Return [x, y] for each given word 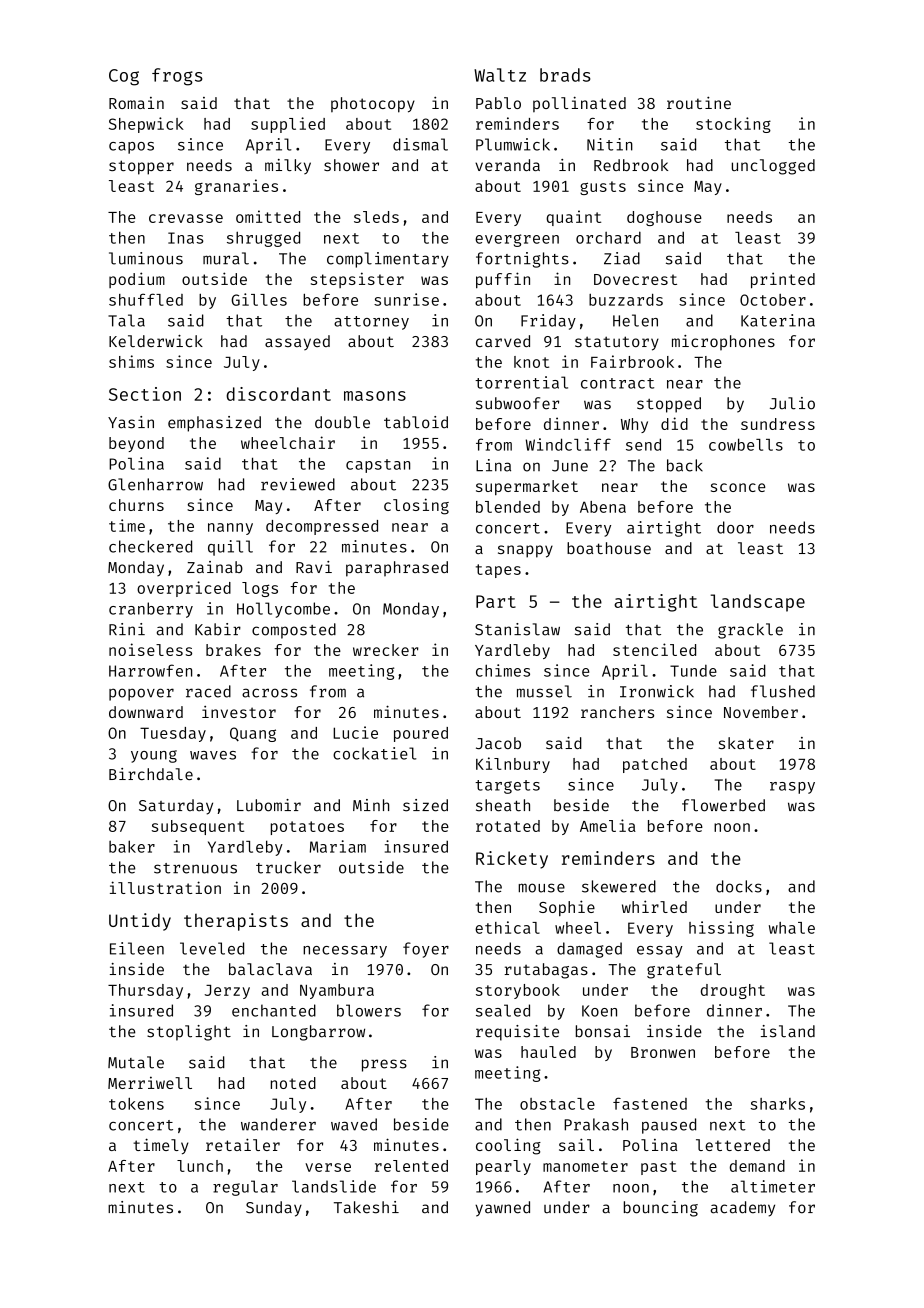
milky [288, 166]
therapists [236, 922]
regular [245, 1188]
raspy [792, 788]
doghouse [664, 218]
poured [421, 734]
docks [739, 886]
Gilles [259, 299]
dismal [420, 144]
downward [146, 712]
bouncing [661, 1209]
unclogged [773, 167]
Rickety [512, 860]
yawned [502, 1209]
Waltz [500, 75]
